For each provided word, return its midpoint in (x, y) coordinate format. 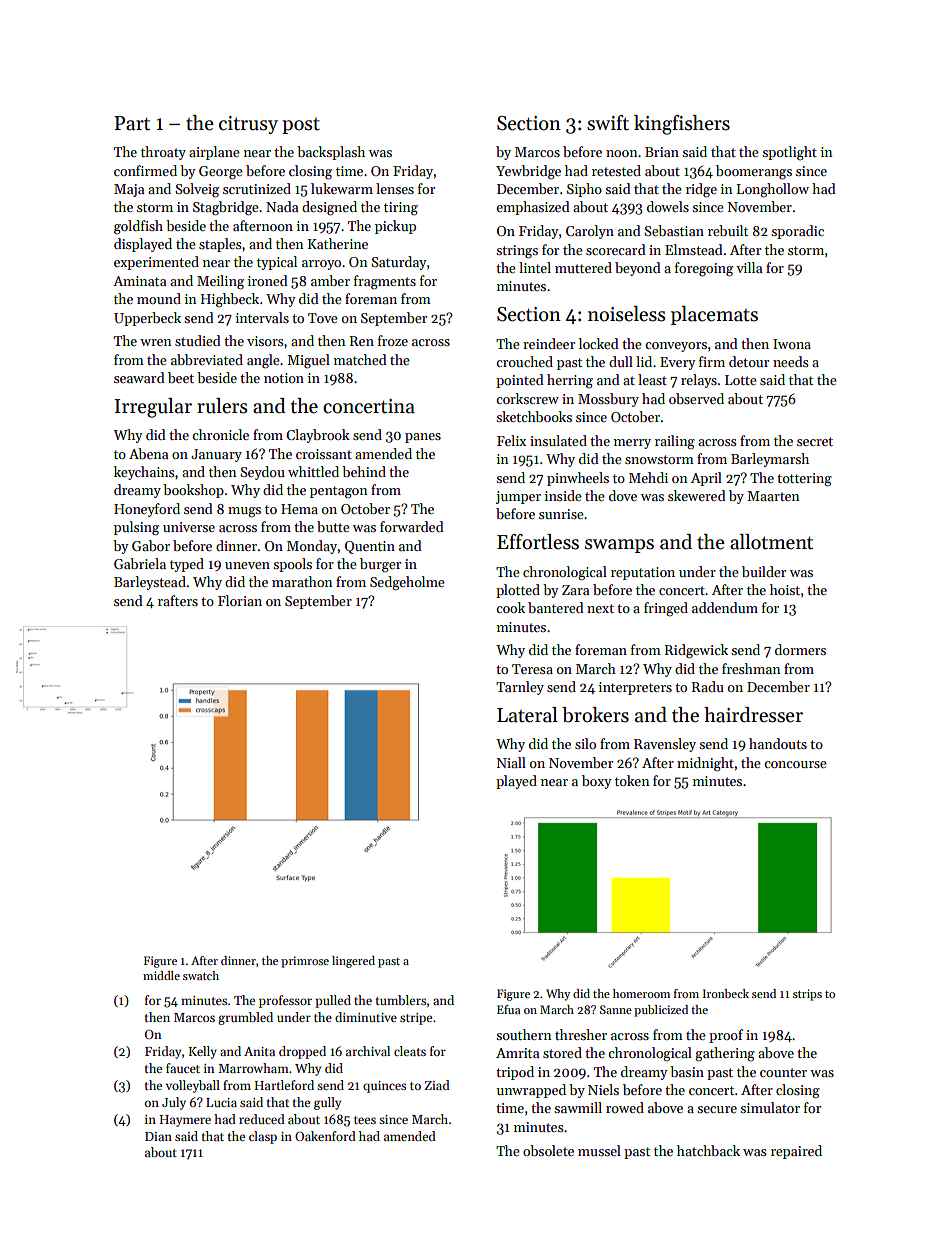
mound (159, 298)
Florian (240, 600)
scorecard (616, 249)
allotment (771, 542)
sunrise (561, 514)
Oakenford (325, 1136)
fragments (385, 282)
